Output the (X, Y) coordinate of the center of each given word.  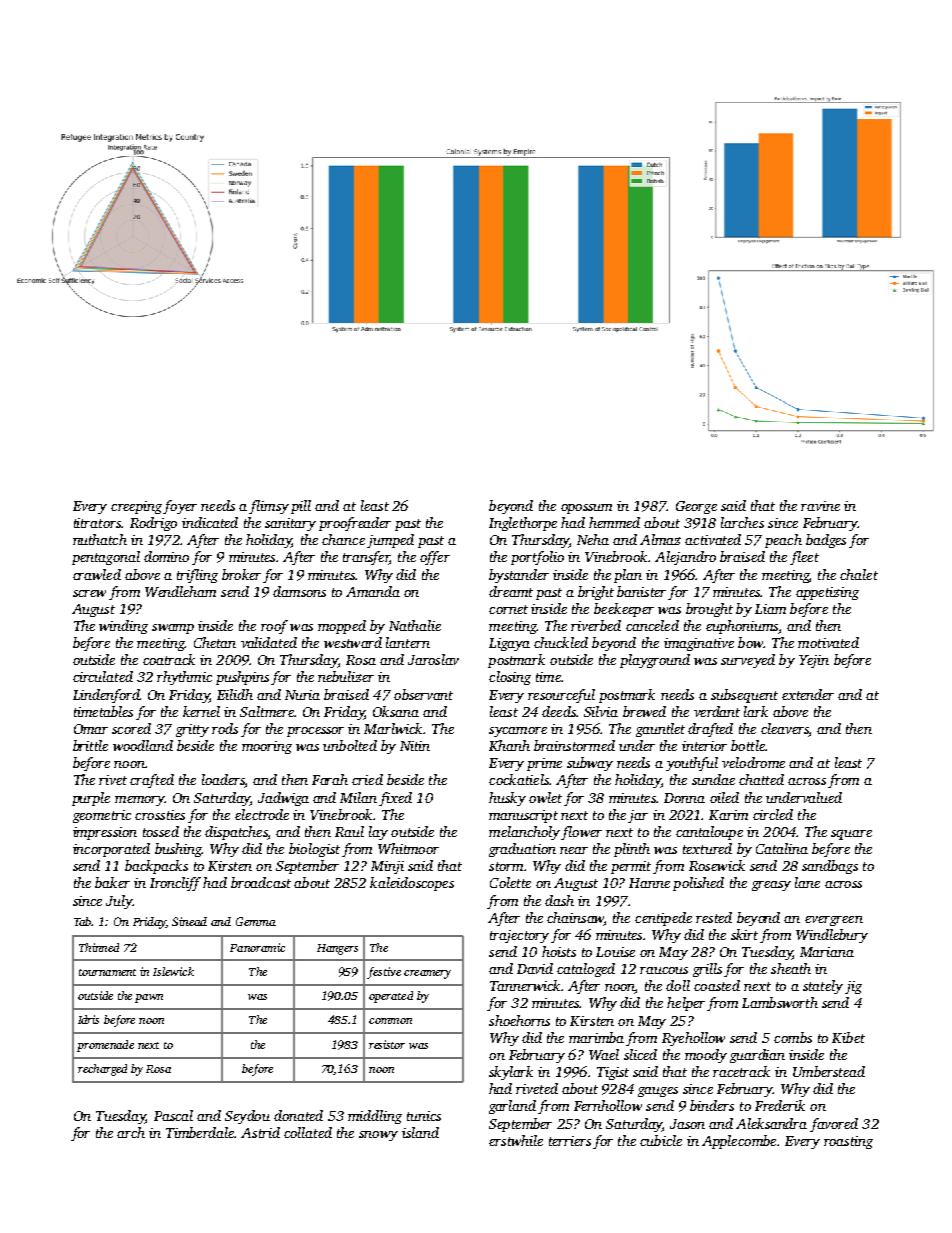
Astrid (260, 1132)
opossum (586, 509)
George (696, 507)
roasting (848, 1142)
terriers (570, 1141)
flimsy (269, 507)
